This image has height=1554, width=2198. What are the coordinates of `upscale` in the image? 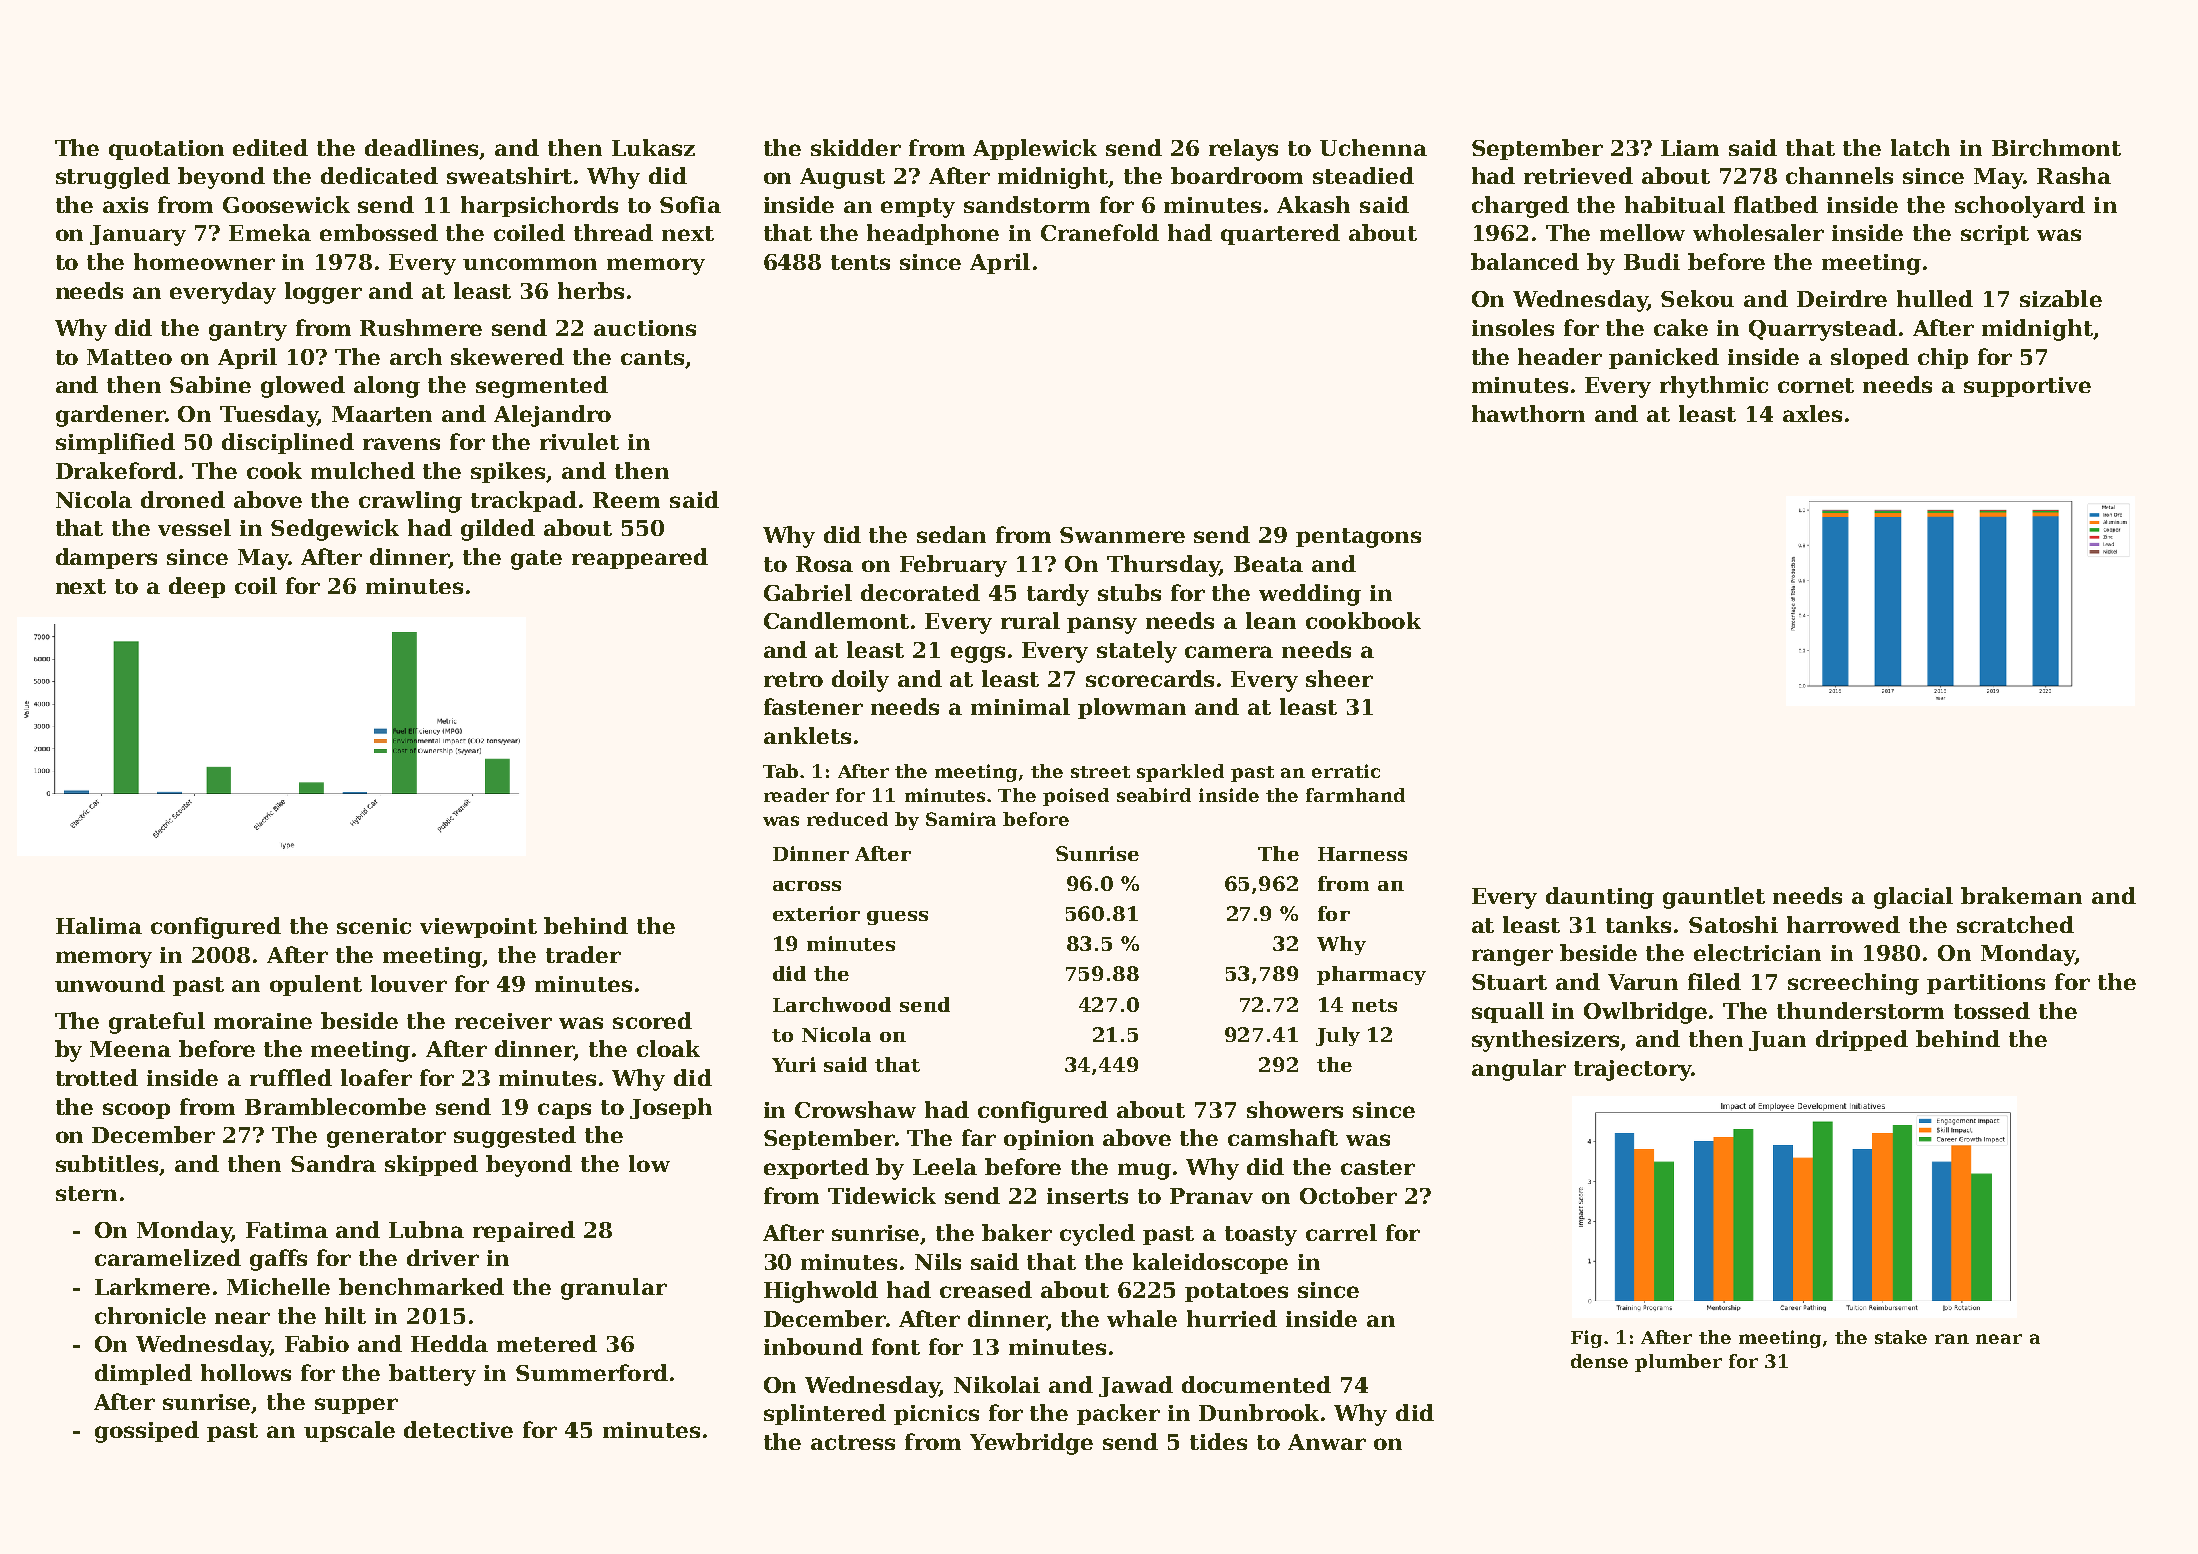 It's located at (349, 1431).
